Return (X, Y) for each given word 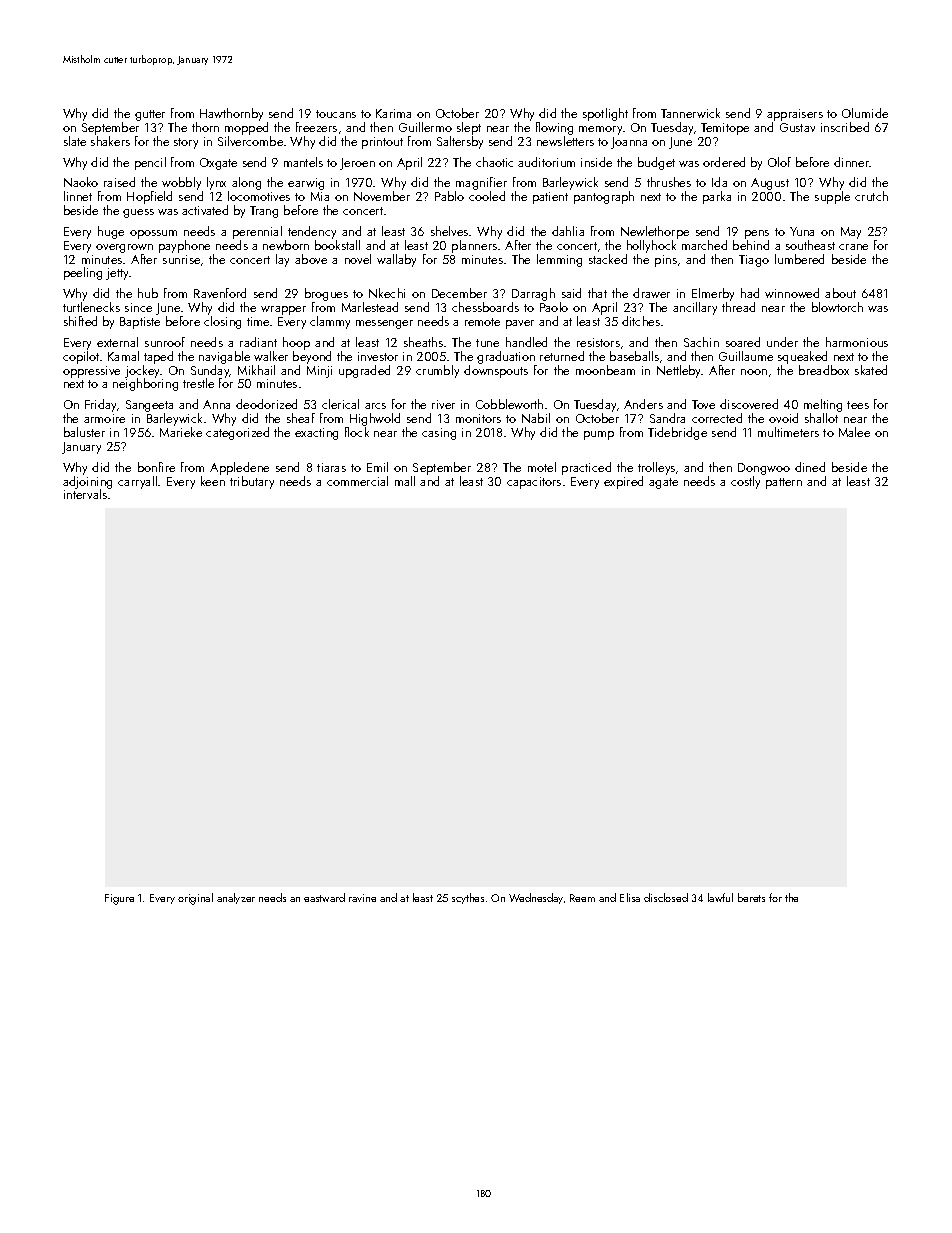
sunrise (181, 259)
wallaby (396, 260)
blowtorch (837, 307)
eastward (324, 897)
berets (751, 897)
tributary (252, 482)
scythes (468, 898)
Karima (393, 113)
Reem (582, 898)
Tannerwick (690, 113)
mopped (246, 128)
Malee (854, 432)
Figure (119, 899)
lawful (720, 897)
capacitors (534, 483)
